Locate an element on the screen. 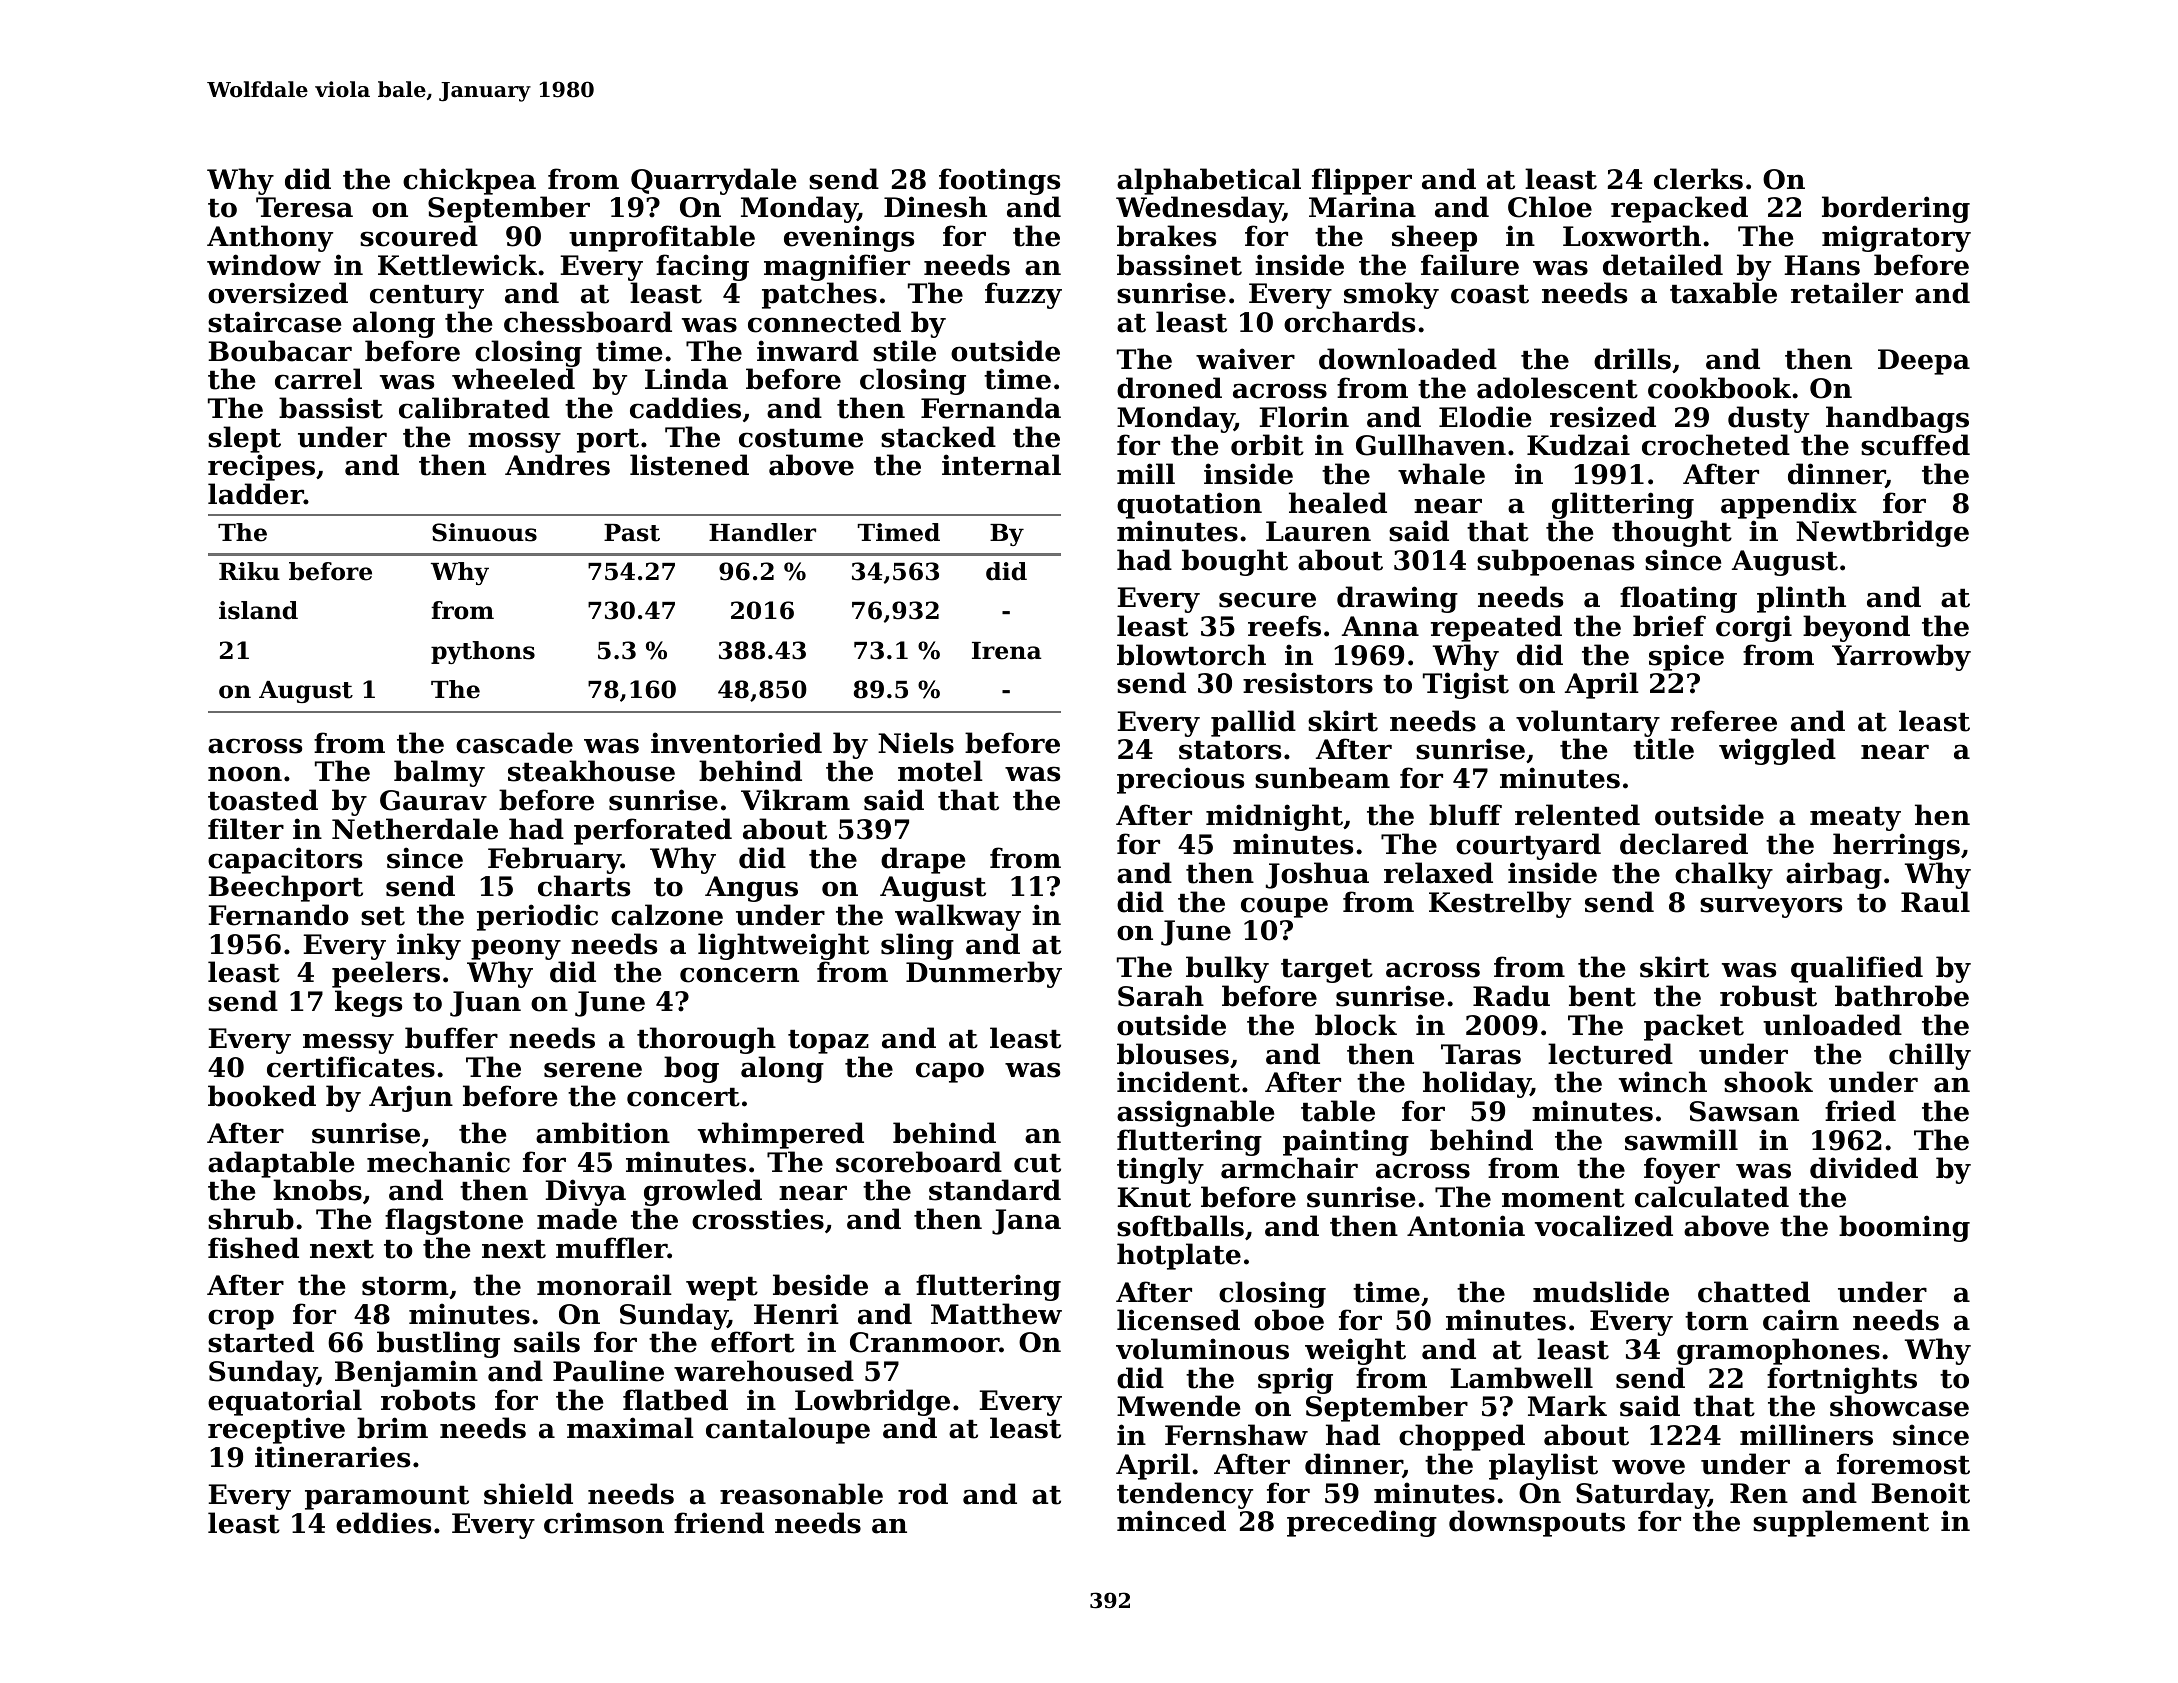 Image resolution: width=2178 pixels, height=1683 pixels. Teresa is located at coordinates (304, 207).
